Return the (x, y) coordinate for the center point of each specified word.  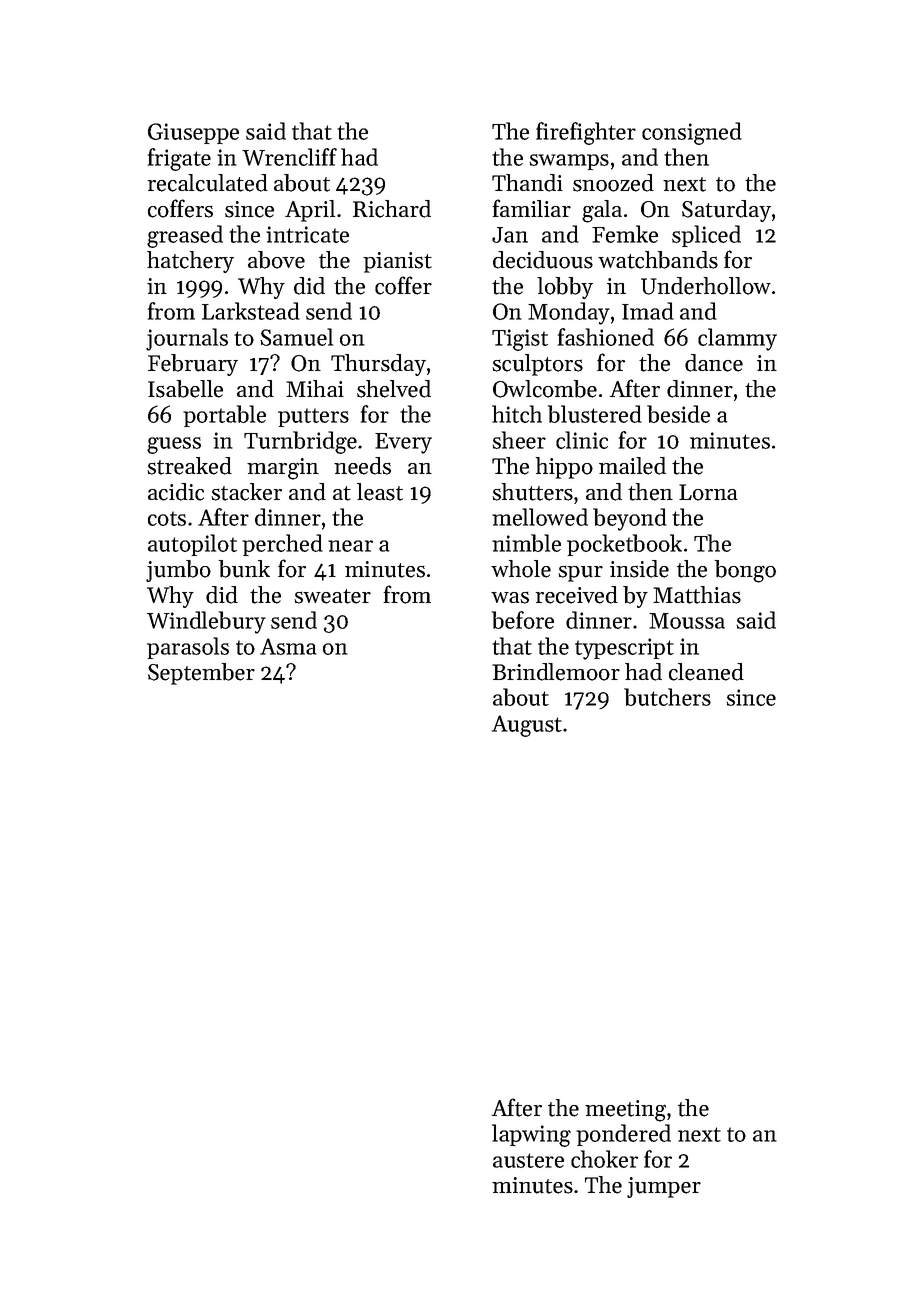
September (201, 674)
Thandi (527, 183)
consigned (692, 133)
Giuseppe (193, 133)
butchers (667, 697)
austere (528, 1160)
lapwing (531, 1135)
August (527, 726)
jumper (664, 1187)
